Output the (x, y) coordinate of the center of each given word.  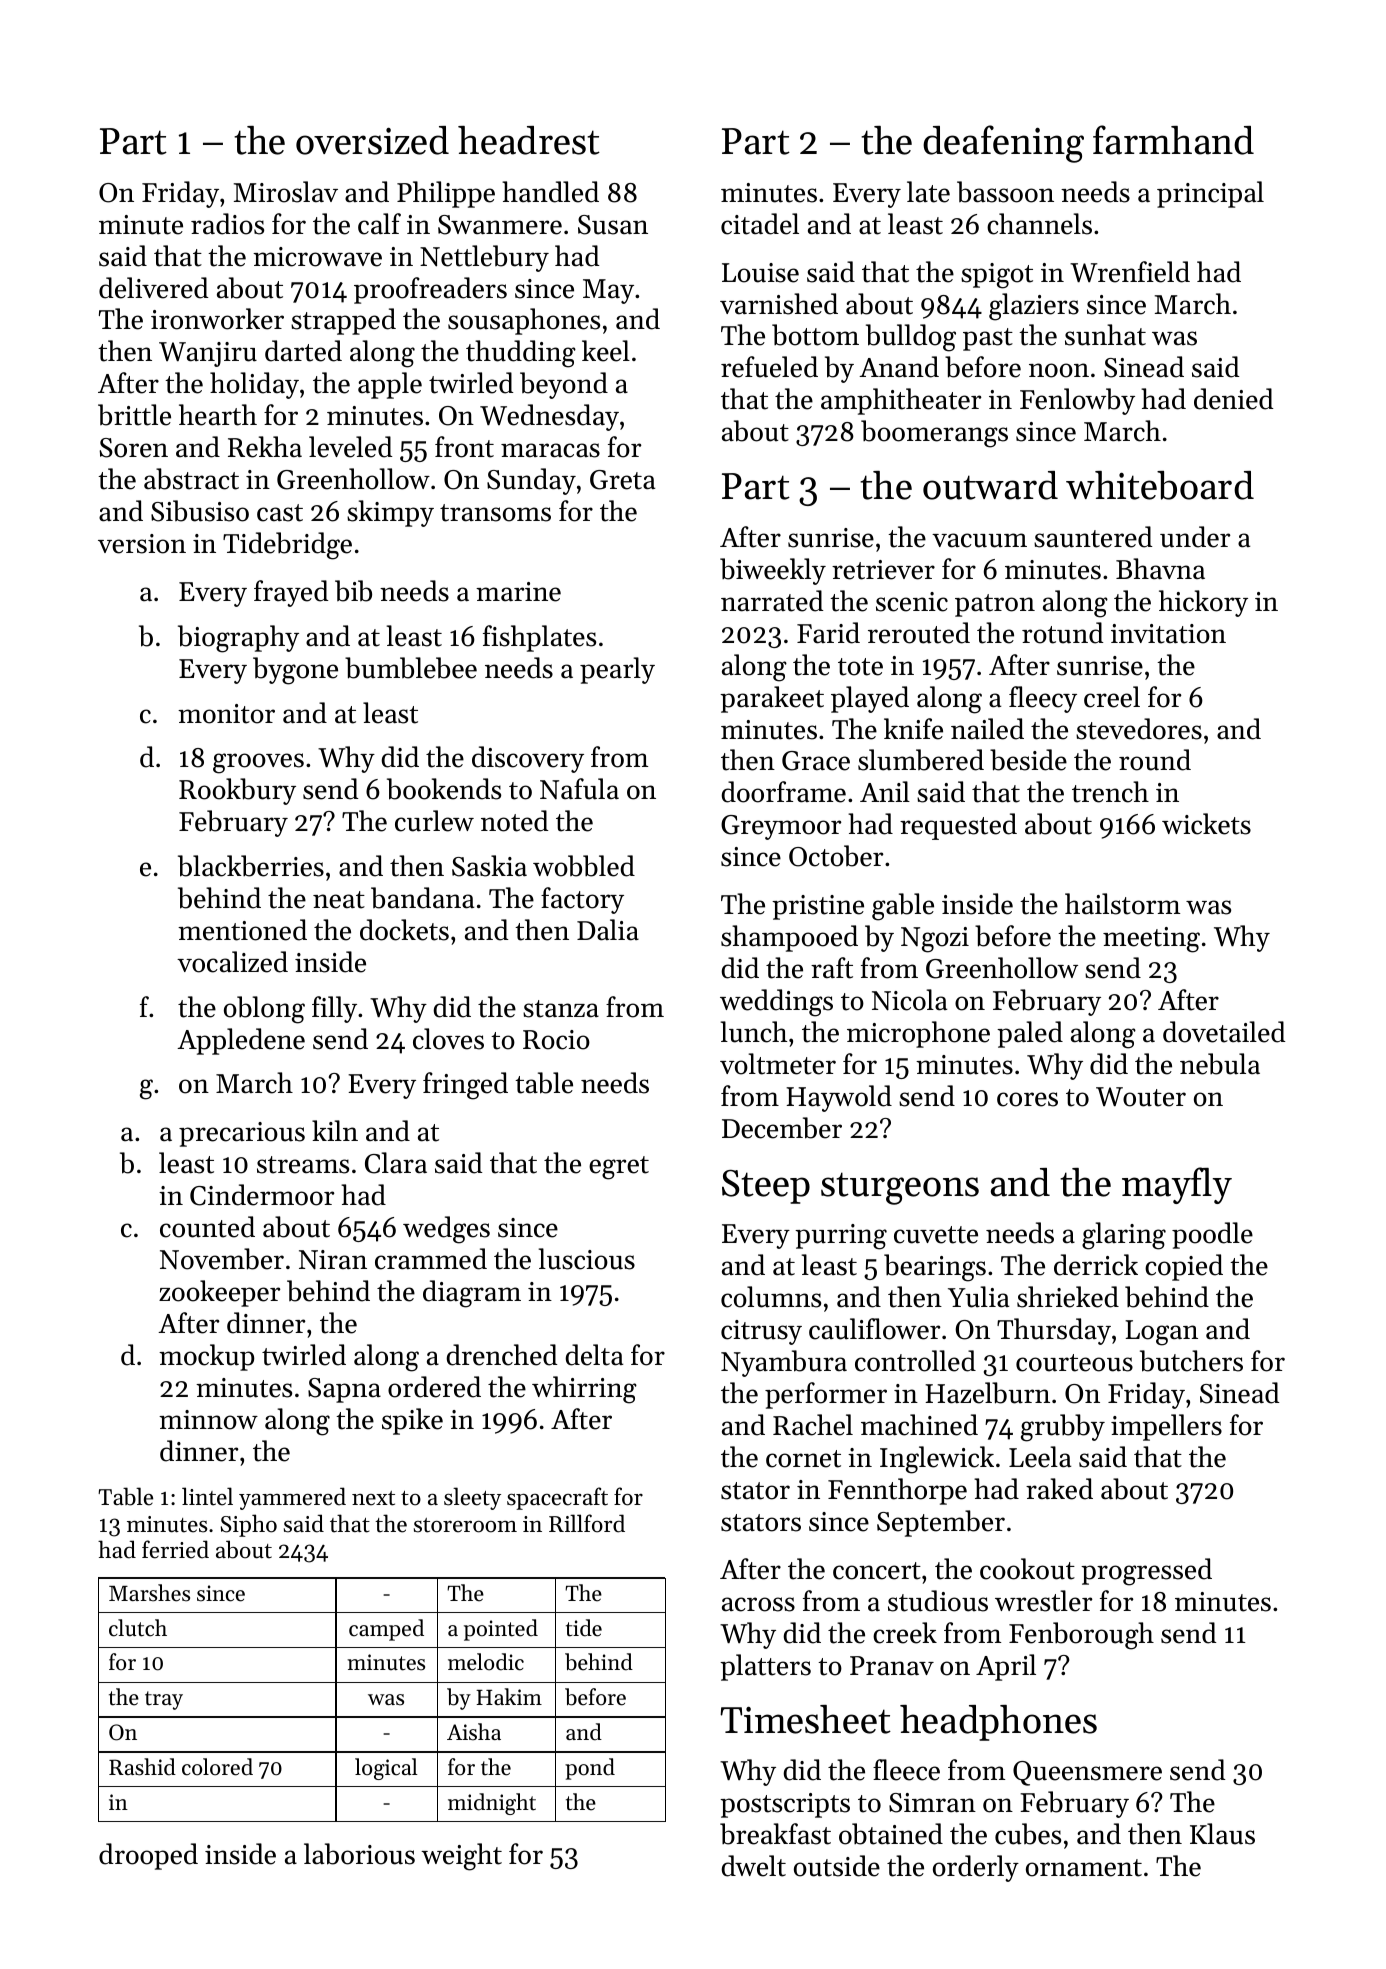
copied (1184, 1267)
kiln (335, 1130)
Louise (760, 273)
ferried (175, 1549)
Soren (134, 448)
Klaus (1222, 1834)
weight (461, 1857)
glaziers (1034, 307)
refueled (769, 367)
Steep (766, 1187)
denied (1233, 399)
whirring (584, 1390)
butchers (1191, 1361)
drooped (148, 1856)
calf (379, 224)
